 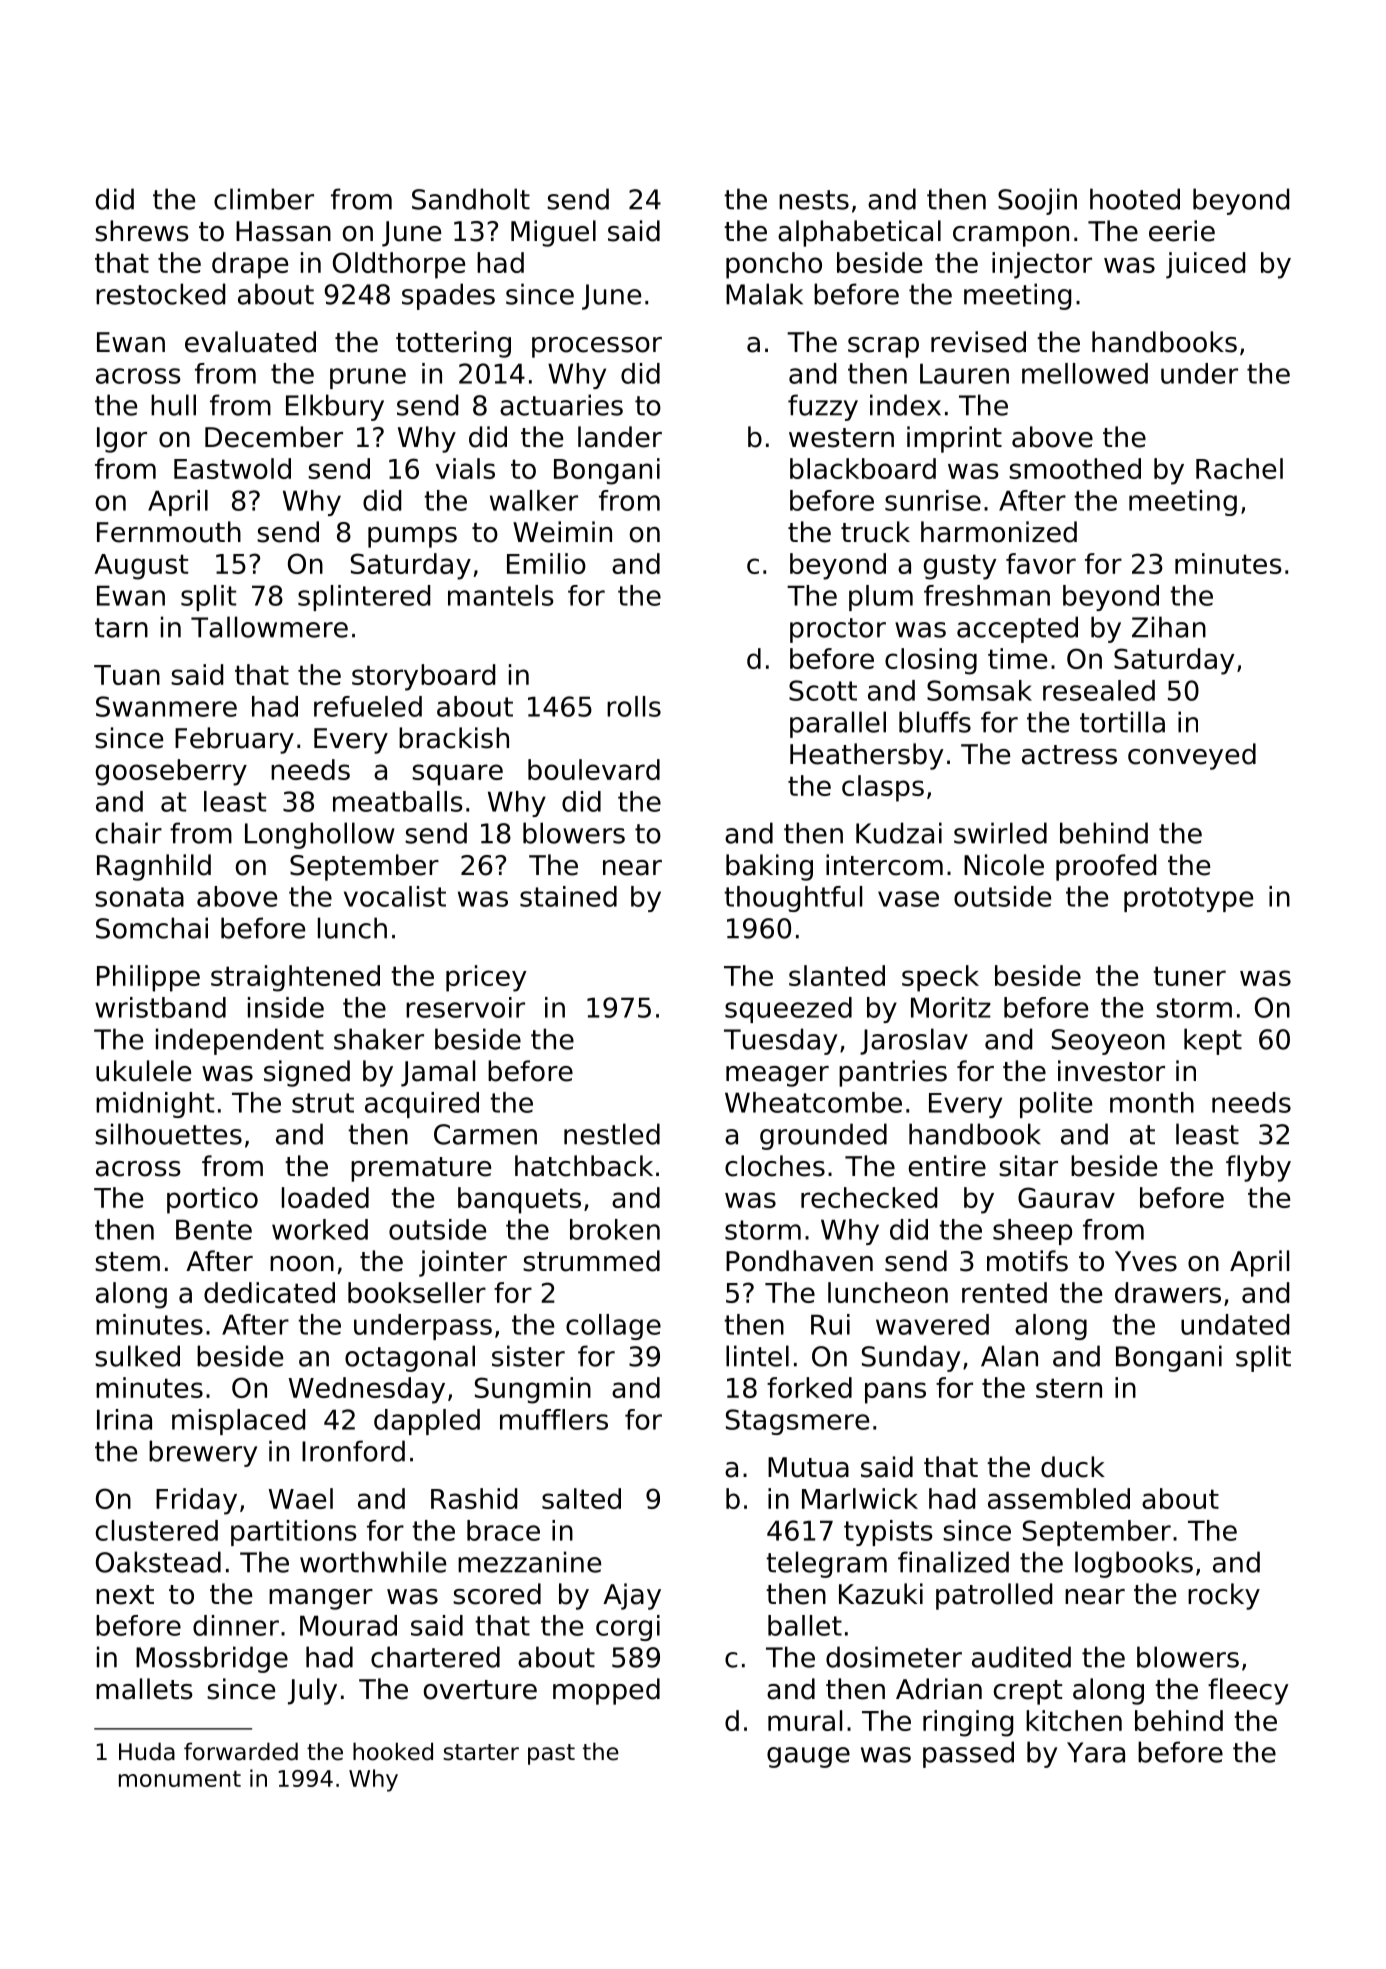 What do you see at coordinates (947, 1166) in the image?
I see `entire` at bounding box center [947, 1166].
